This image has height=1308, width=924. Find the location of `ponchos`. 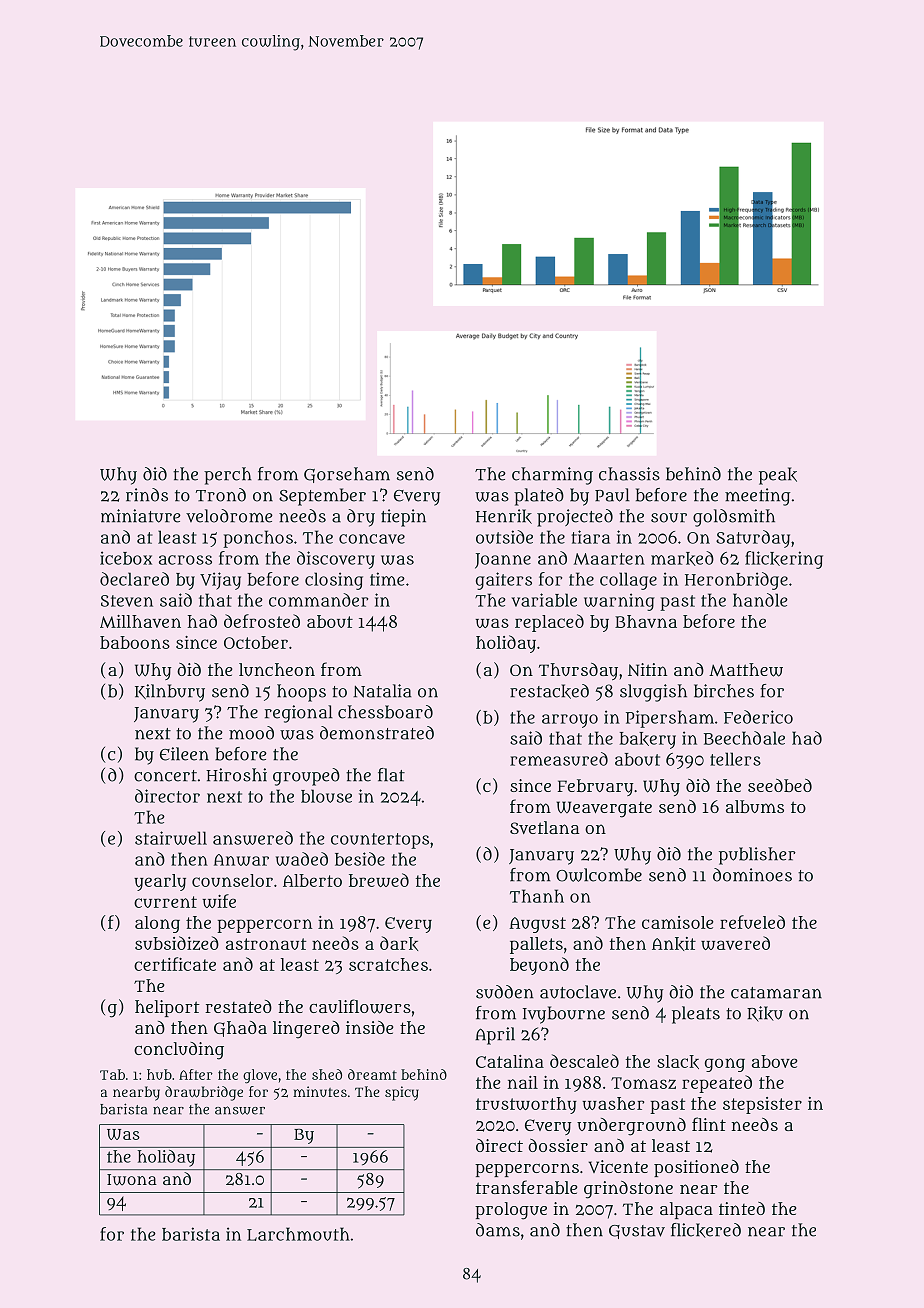

ponchos is located at coordinates (258, 539).
